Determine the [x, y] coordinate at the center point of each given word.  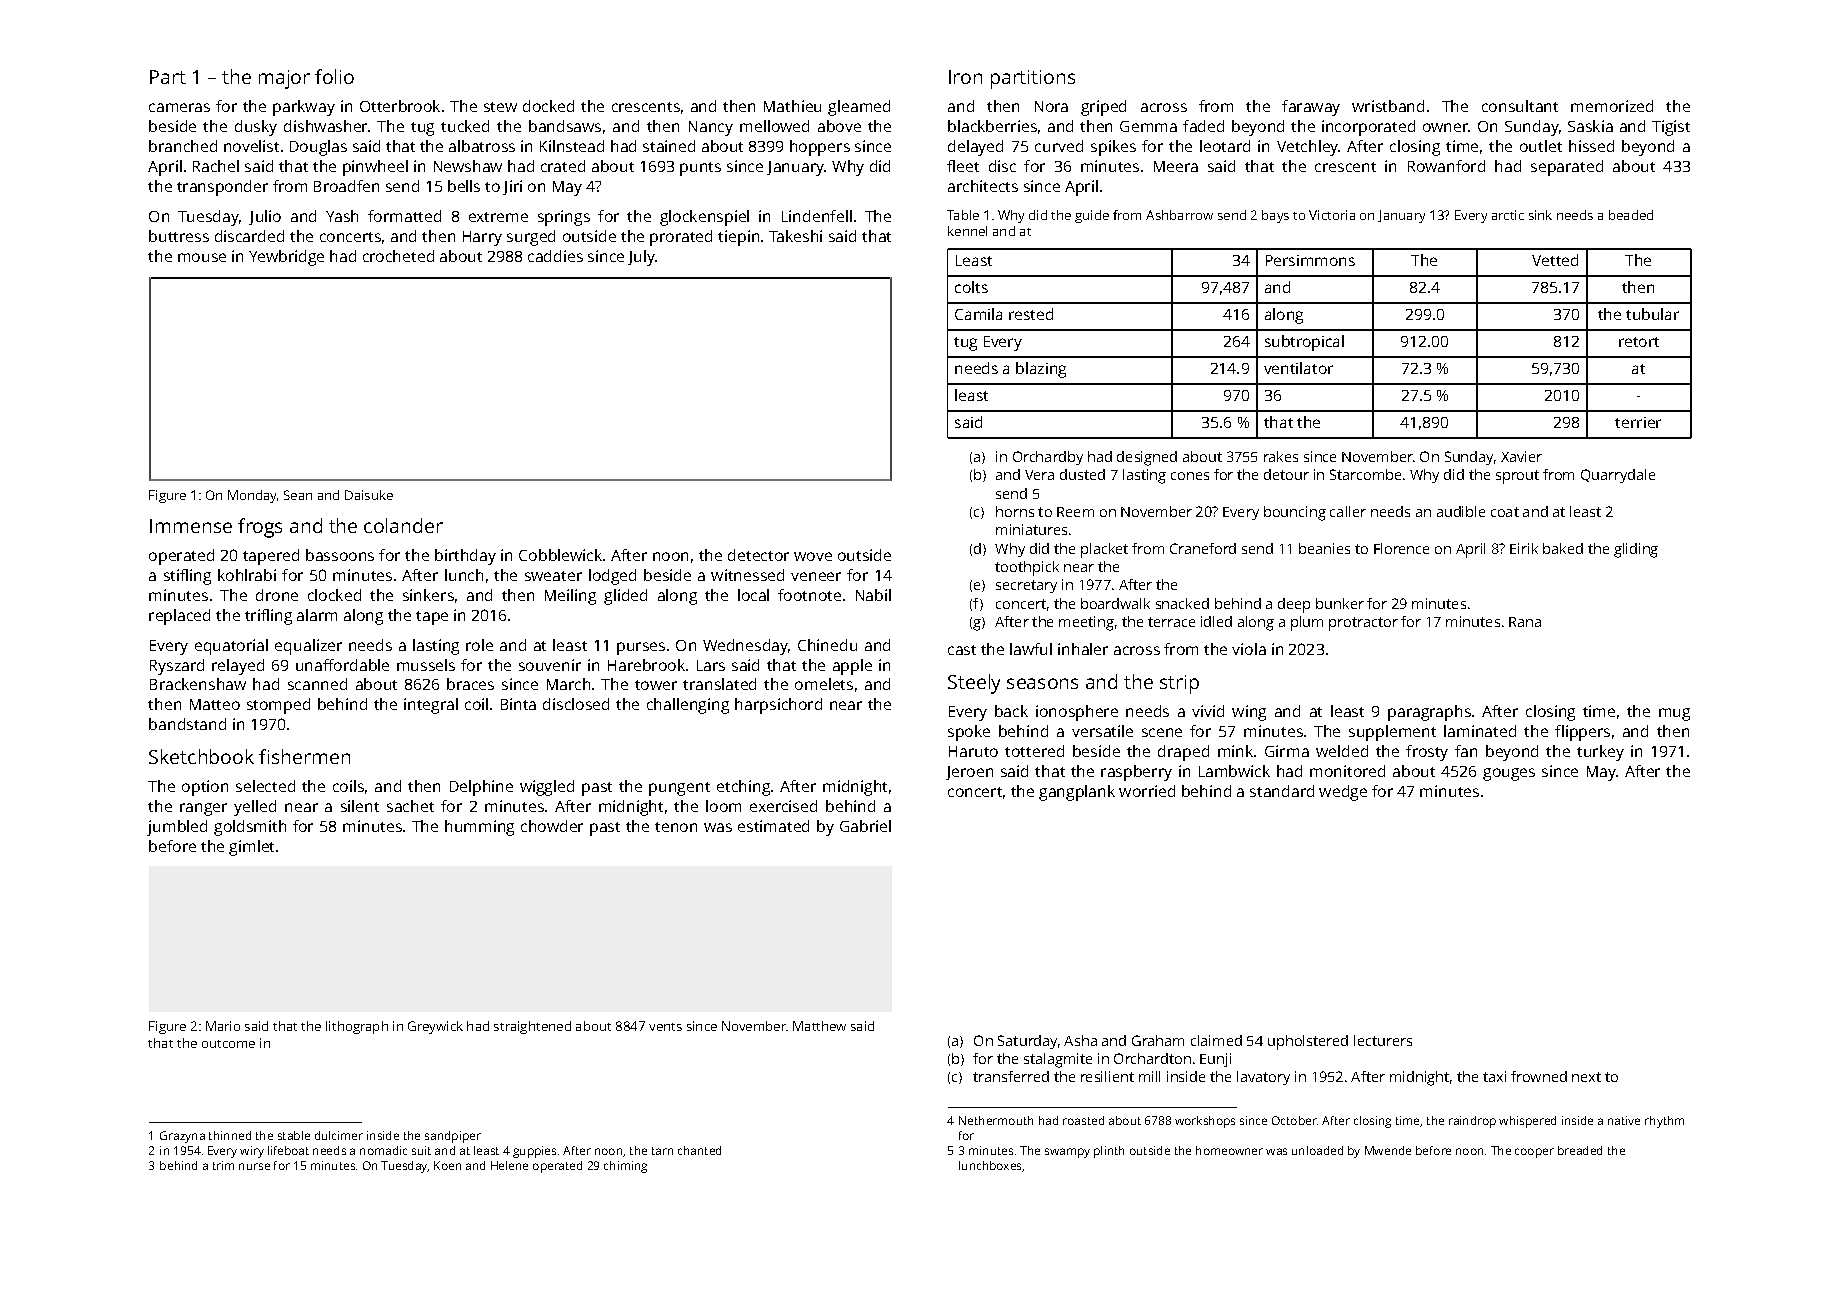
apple [852, 667]
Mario [223, 1026]
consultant [1520, 106]
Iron [965, 77]
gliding [1636, 550]
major [284, 79]
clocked [334, 595]
